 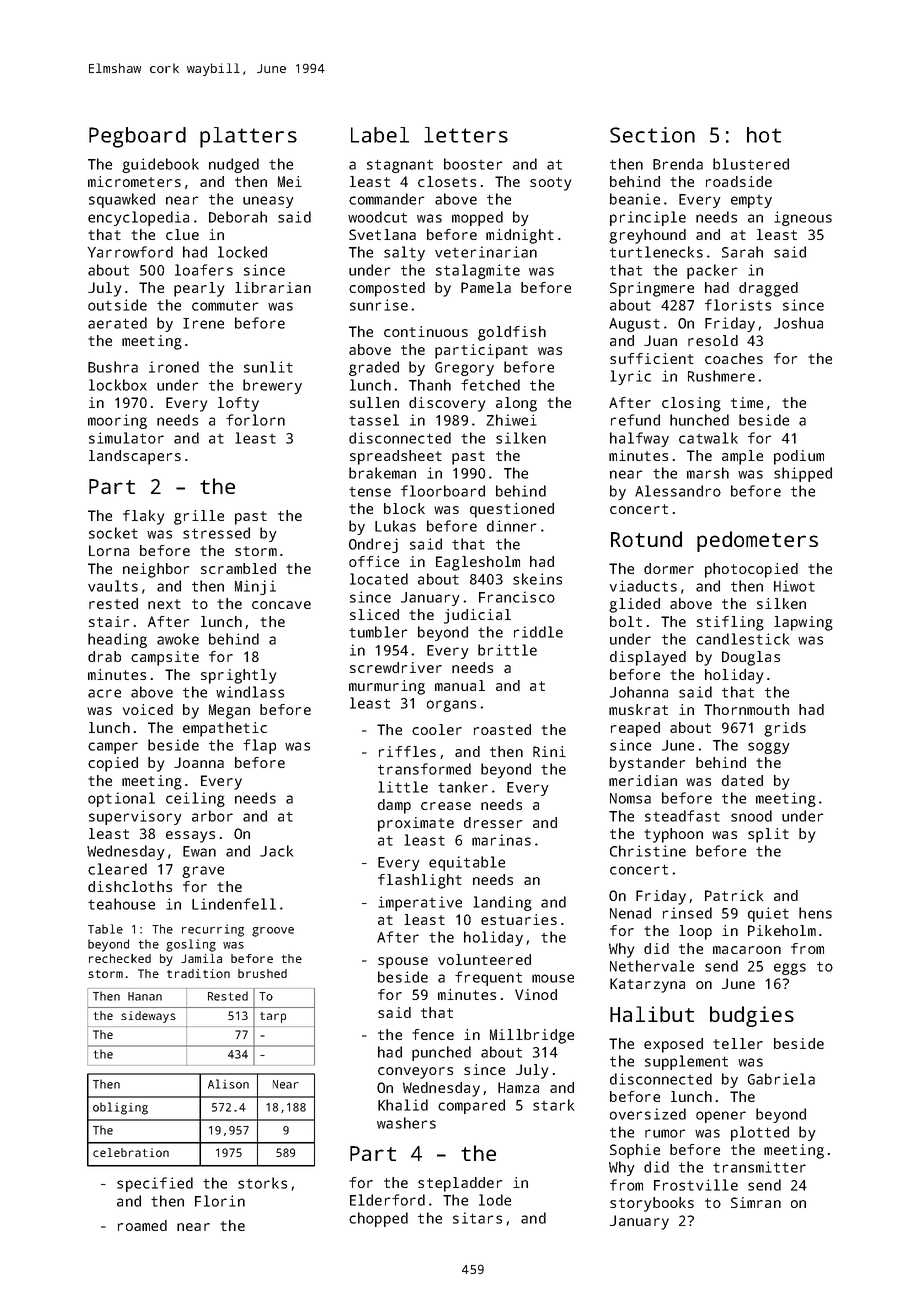 What do you see at coordinates (281, 605) in the document?
I see `concave` at bounding box center [281, 605].
